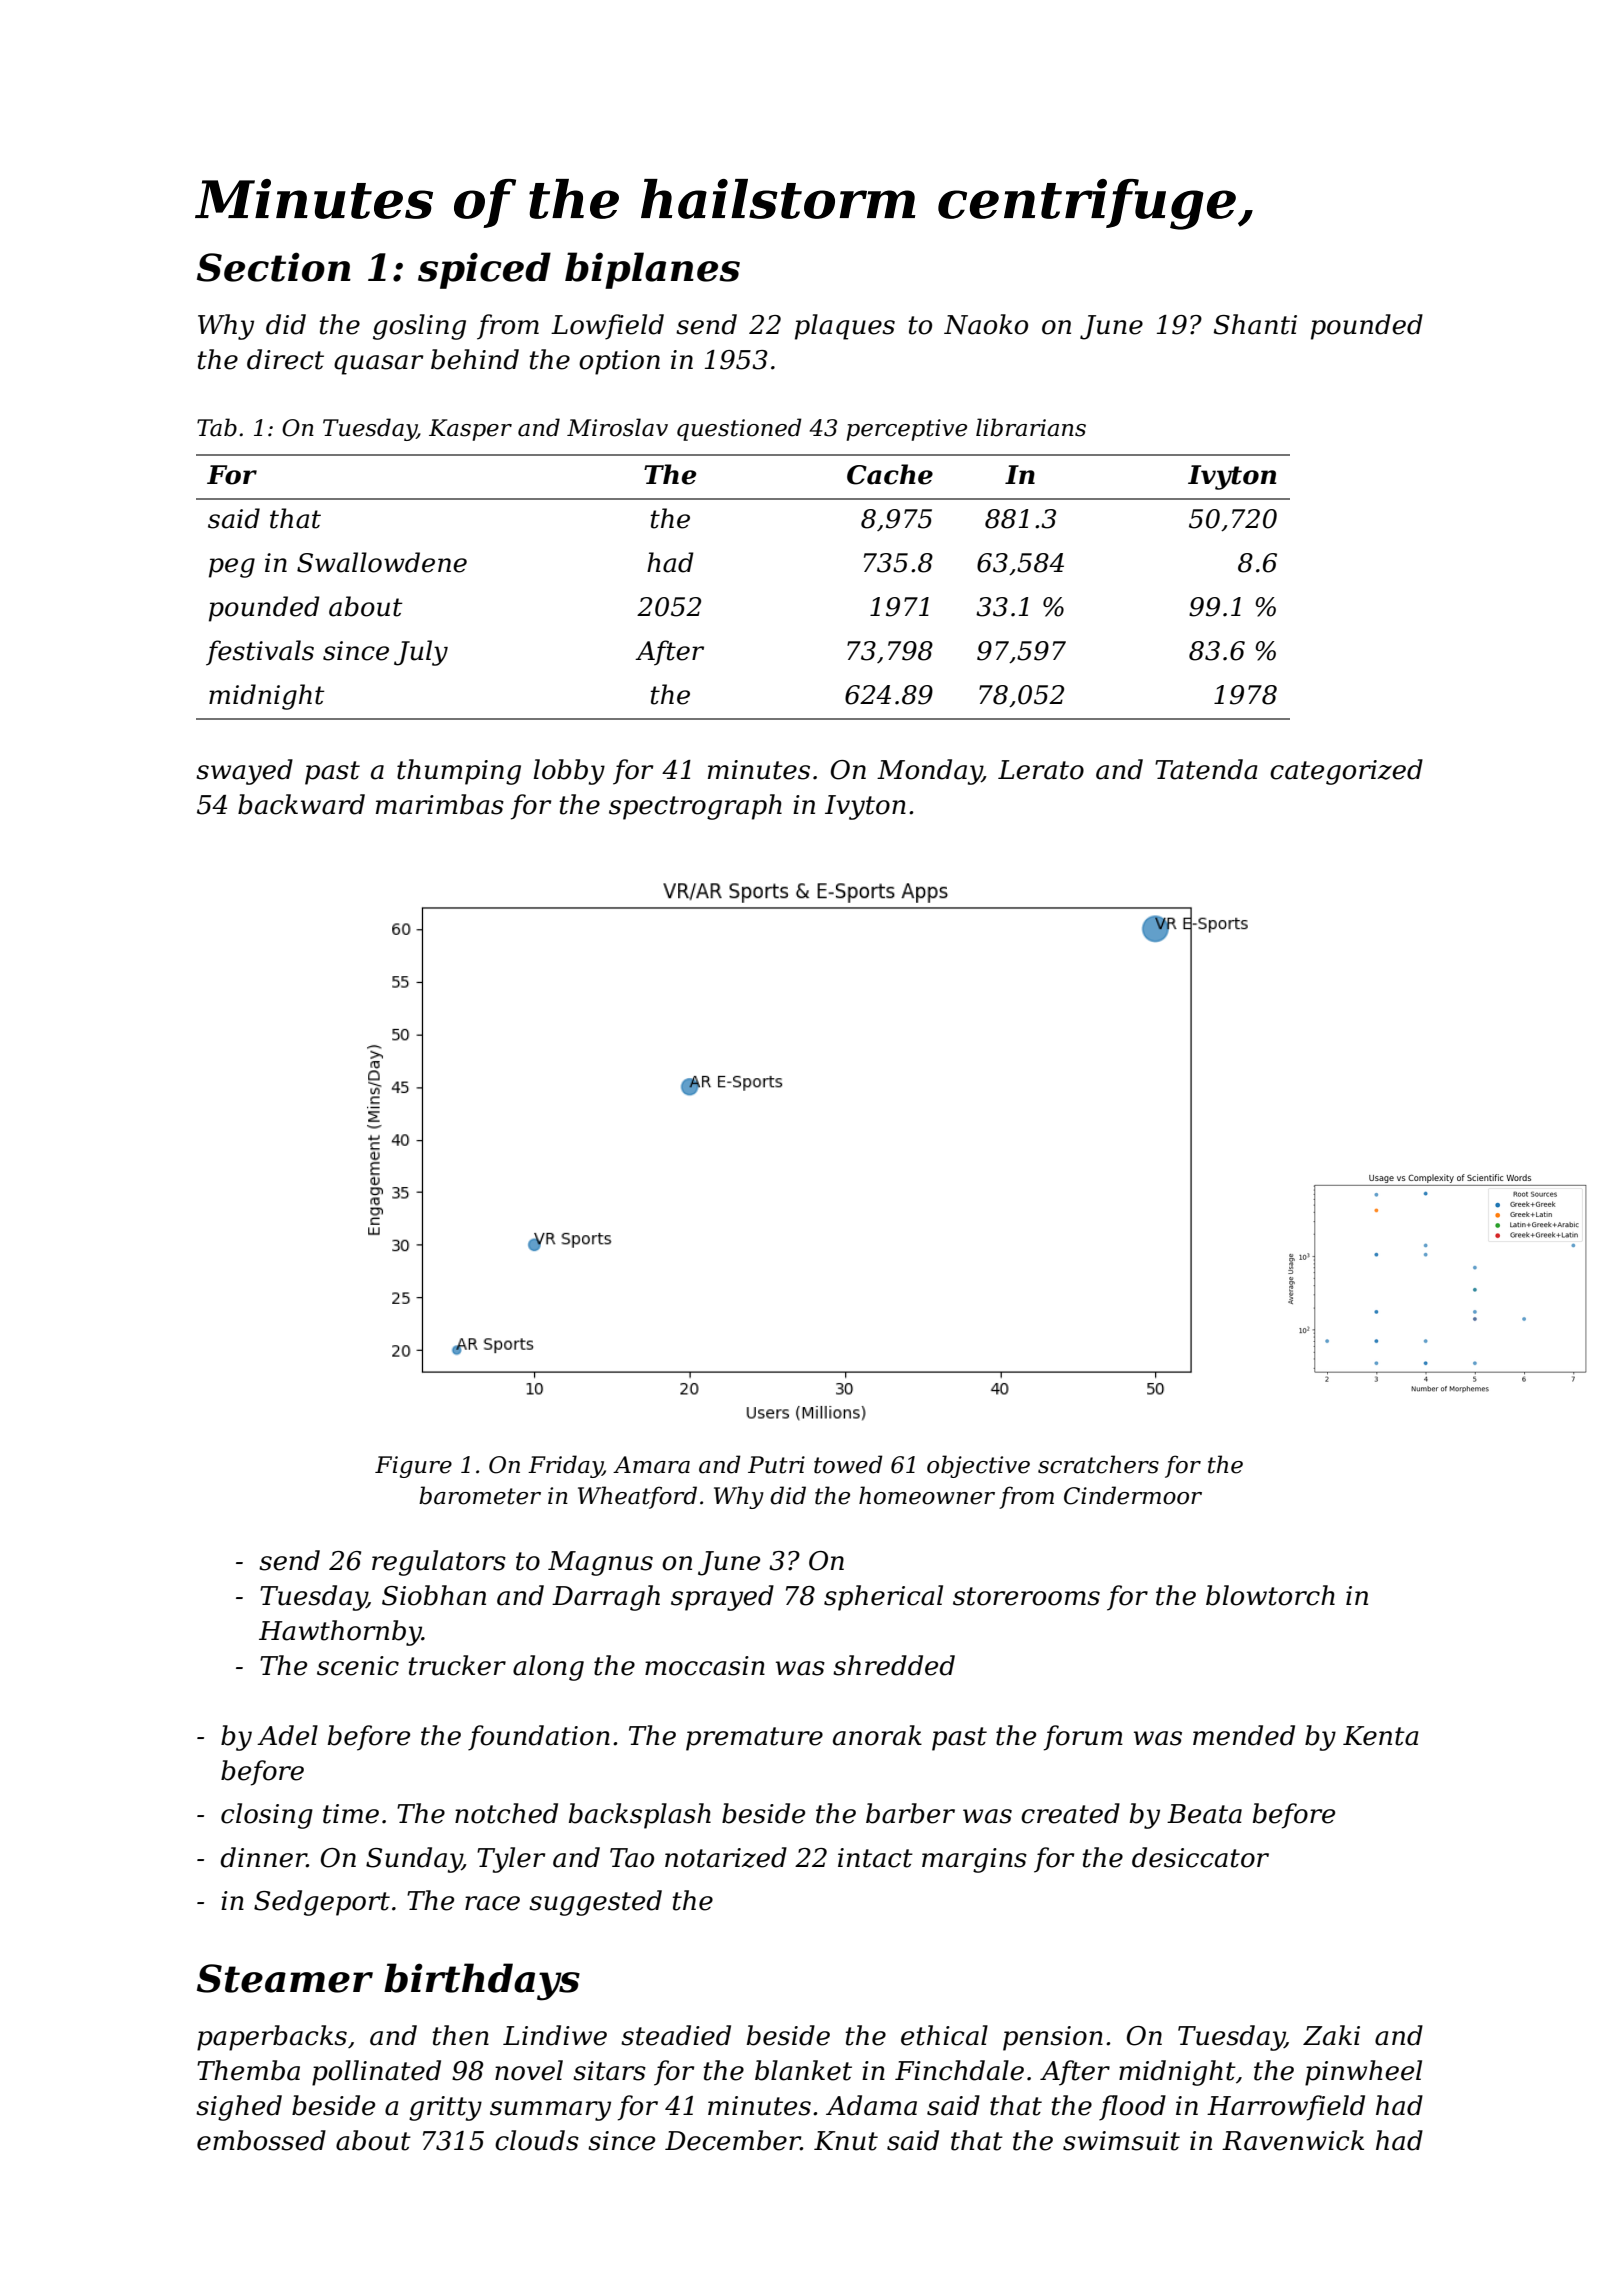 This page has height=2292, width=1620. Describe the element at coordinates (1346, 772) in the page. I see `categorized` at that location.
